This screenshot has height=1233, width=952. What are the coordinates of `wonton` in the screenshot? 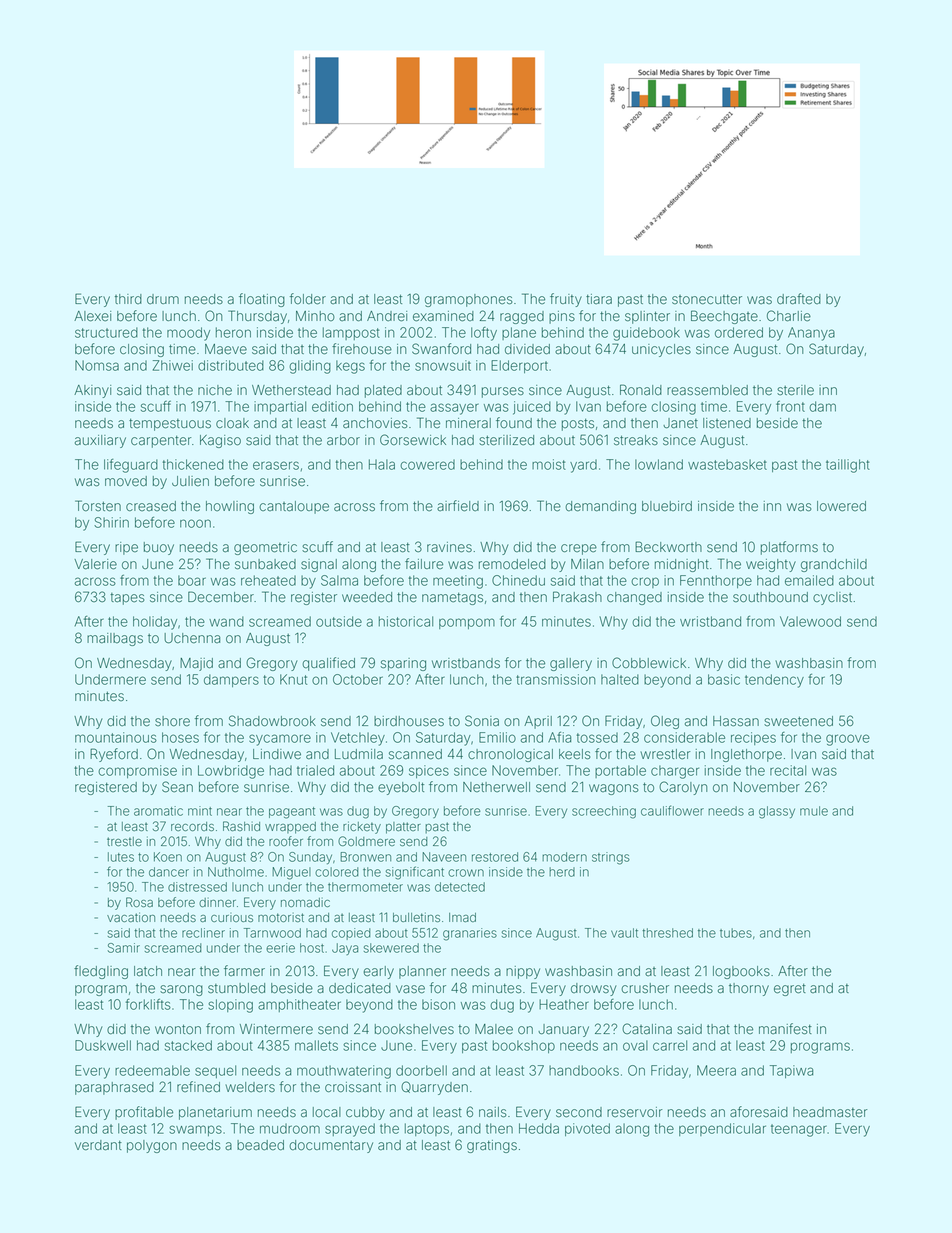 It's located at (178, 1029).
